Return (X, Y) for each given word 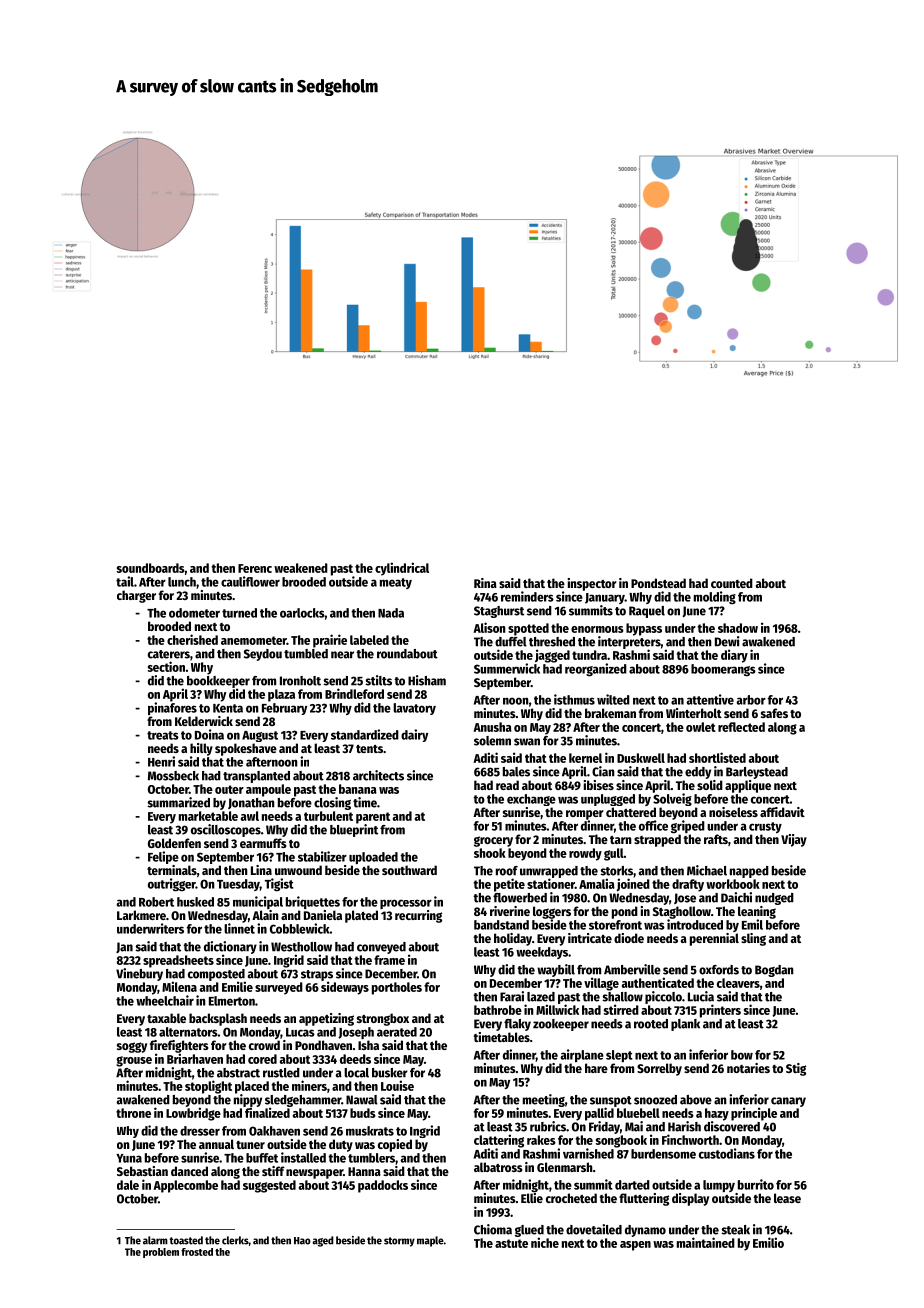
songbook (621, 1141)
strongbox (383, 1019)
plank (685, 1025)
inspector (592, 584)
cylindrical (402, 569)
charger (136, 596)
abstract (238, 1073)
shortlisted (717, 757)
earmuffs (263, 843)
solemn (492, 741)
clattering (499, 1141)
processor (406, 904)
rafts (716, 839)
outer (229, 789)
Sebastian (142, 1171)
